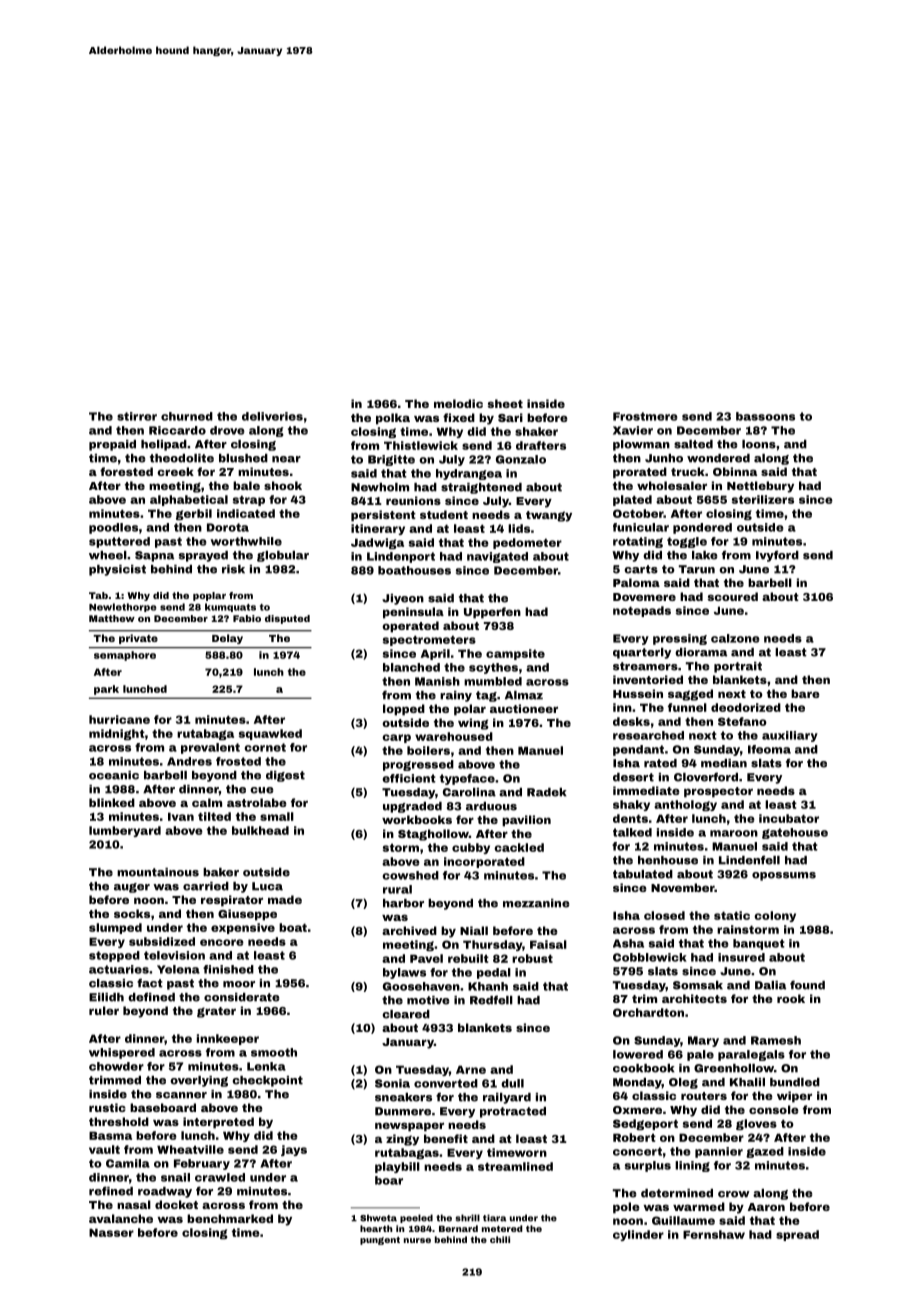  Describe the element at coordinates (111, 1232) in the image. I see `Nasser` at that location.
